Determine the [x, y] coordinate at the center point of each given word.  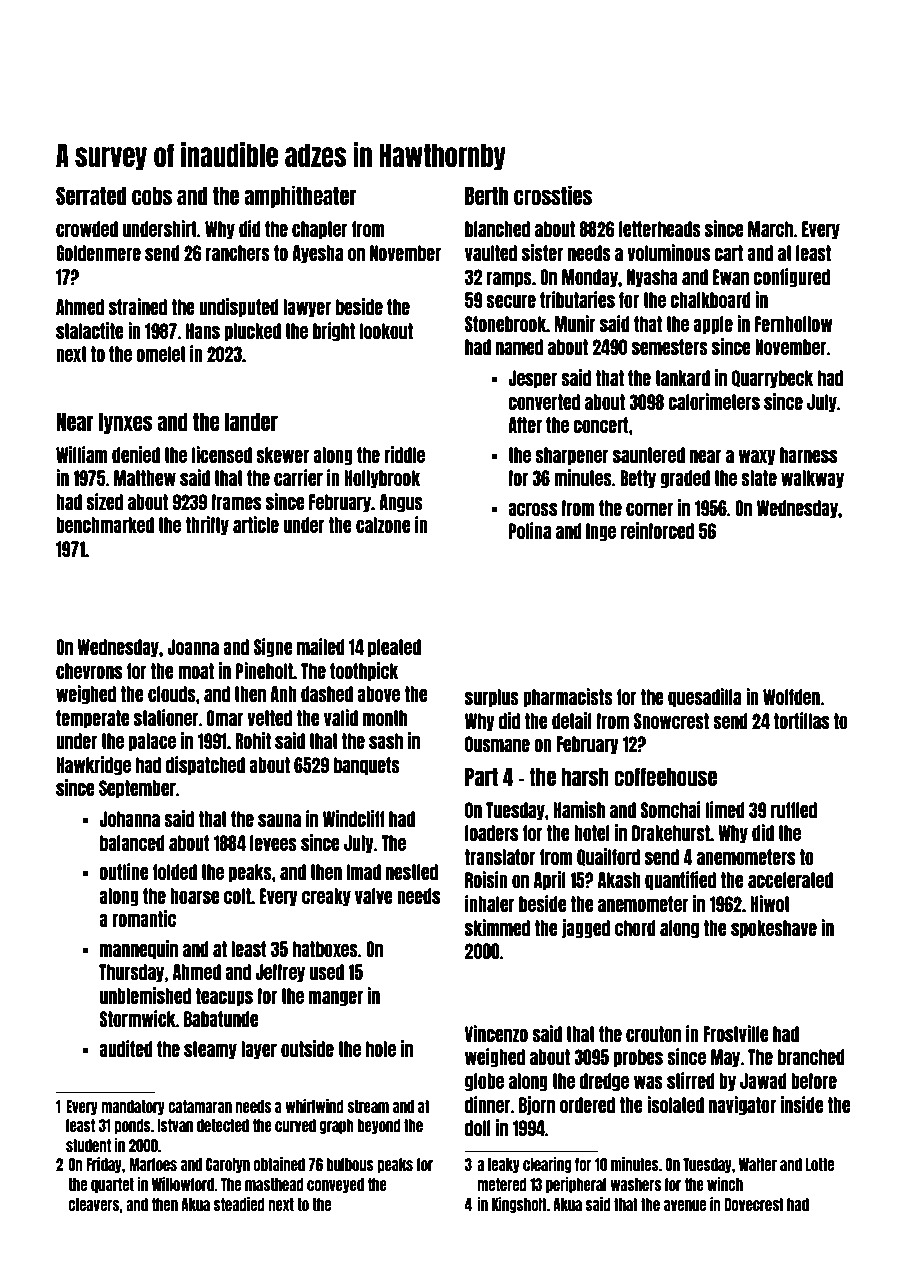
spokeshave [774, 929]
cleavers [94, 1204]
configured [791, 277]
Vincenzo [496, 1033]
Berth [486, 196]
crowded [87, 229]
